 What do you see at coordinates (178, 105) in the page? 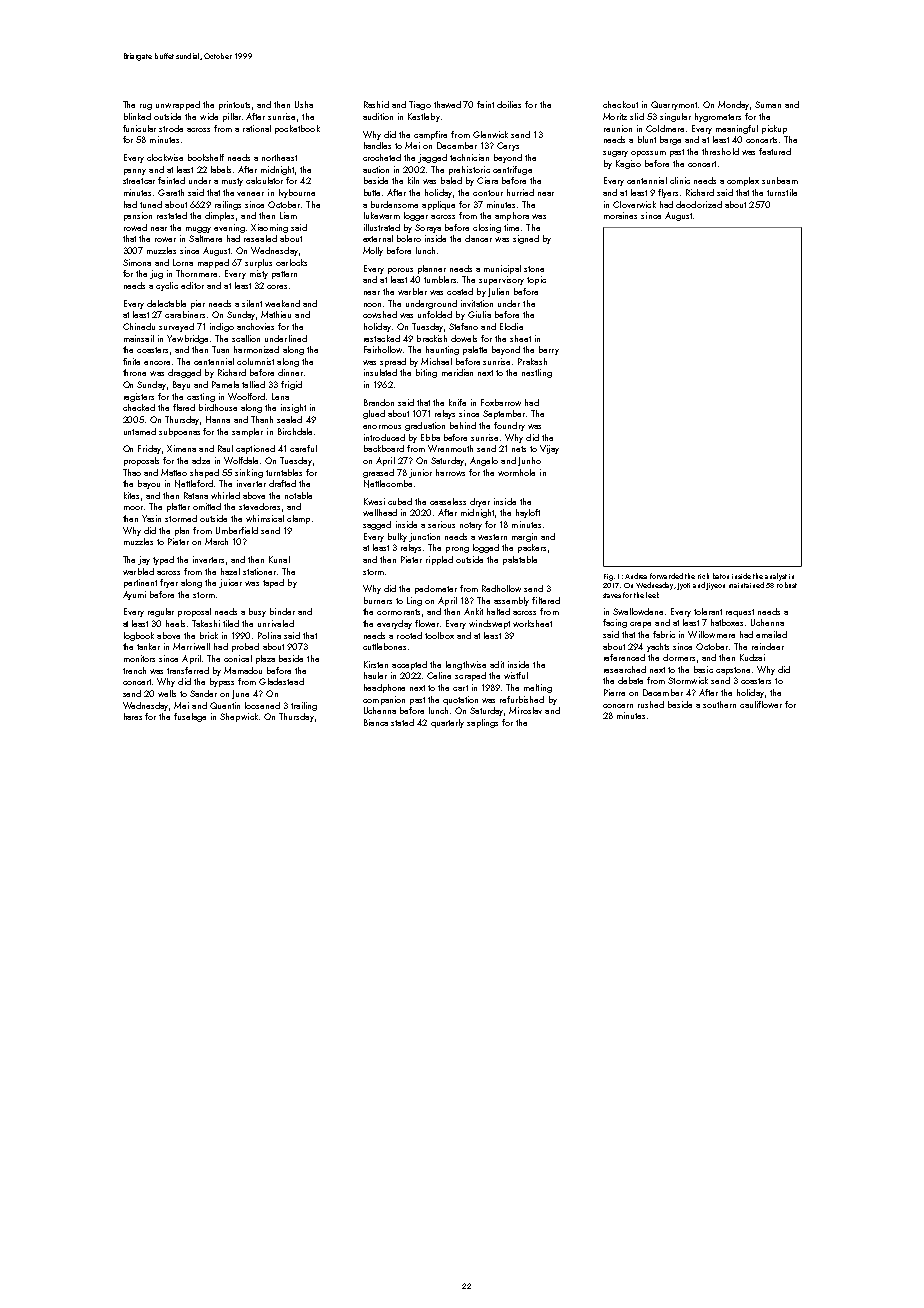
I see `unwrapped` at bounding box center [178, 105].
